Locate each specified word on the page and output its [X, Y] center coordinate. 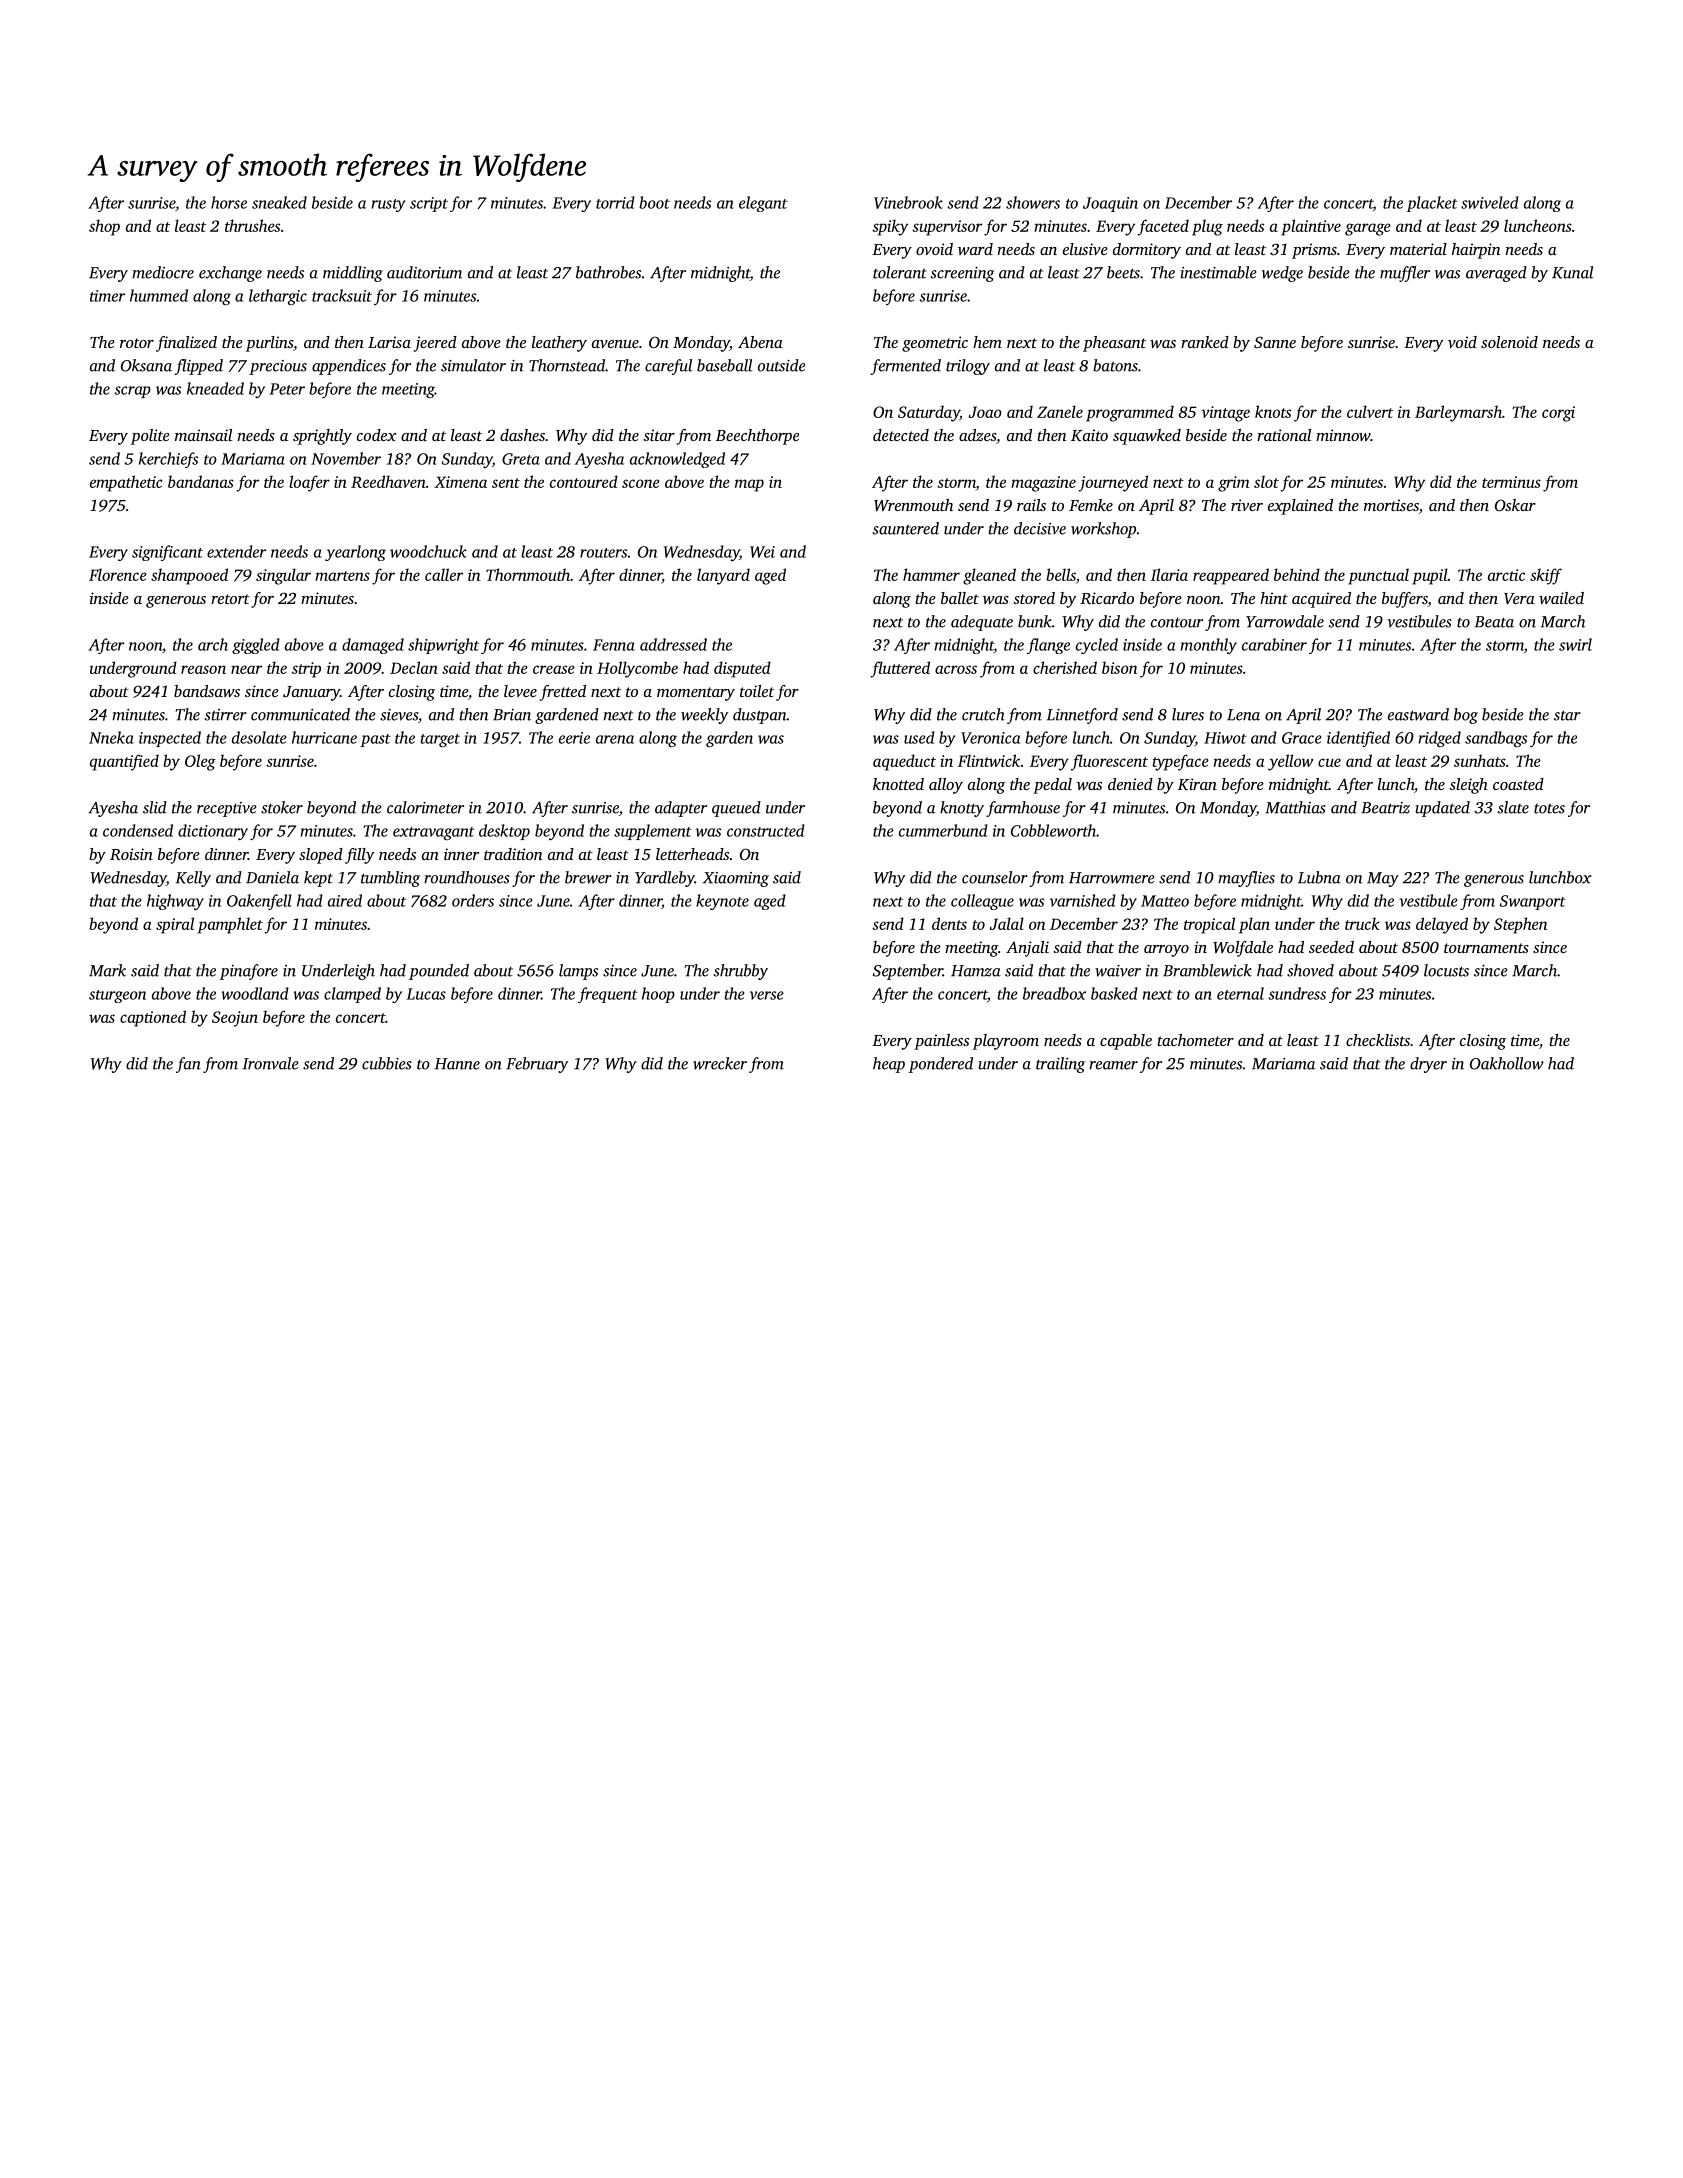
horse [229, 202]
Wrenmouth [913, 505]
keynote [722, 902]
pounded [439, 972]
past [375, 740]
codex [377, 435]
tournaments [1486, 948]
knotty [962, 809]
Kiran [1197, 784]
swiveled [1490, 202]
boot [654, 202]
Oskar [1515, 505]
